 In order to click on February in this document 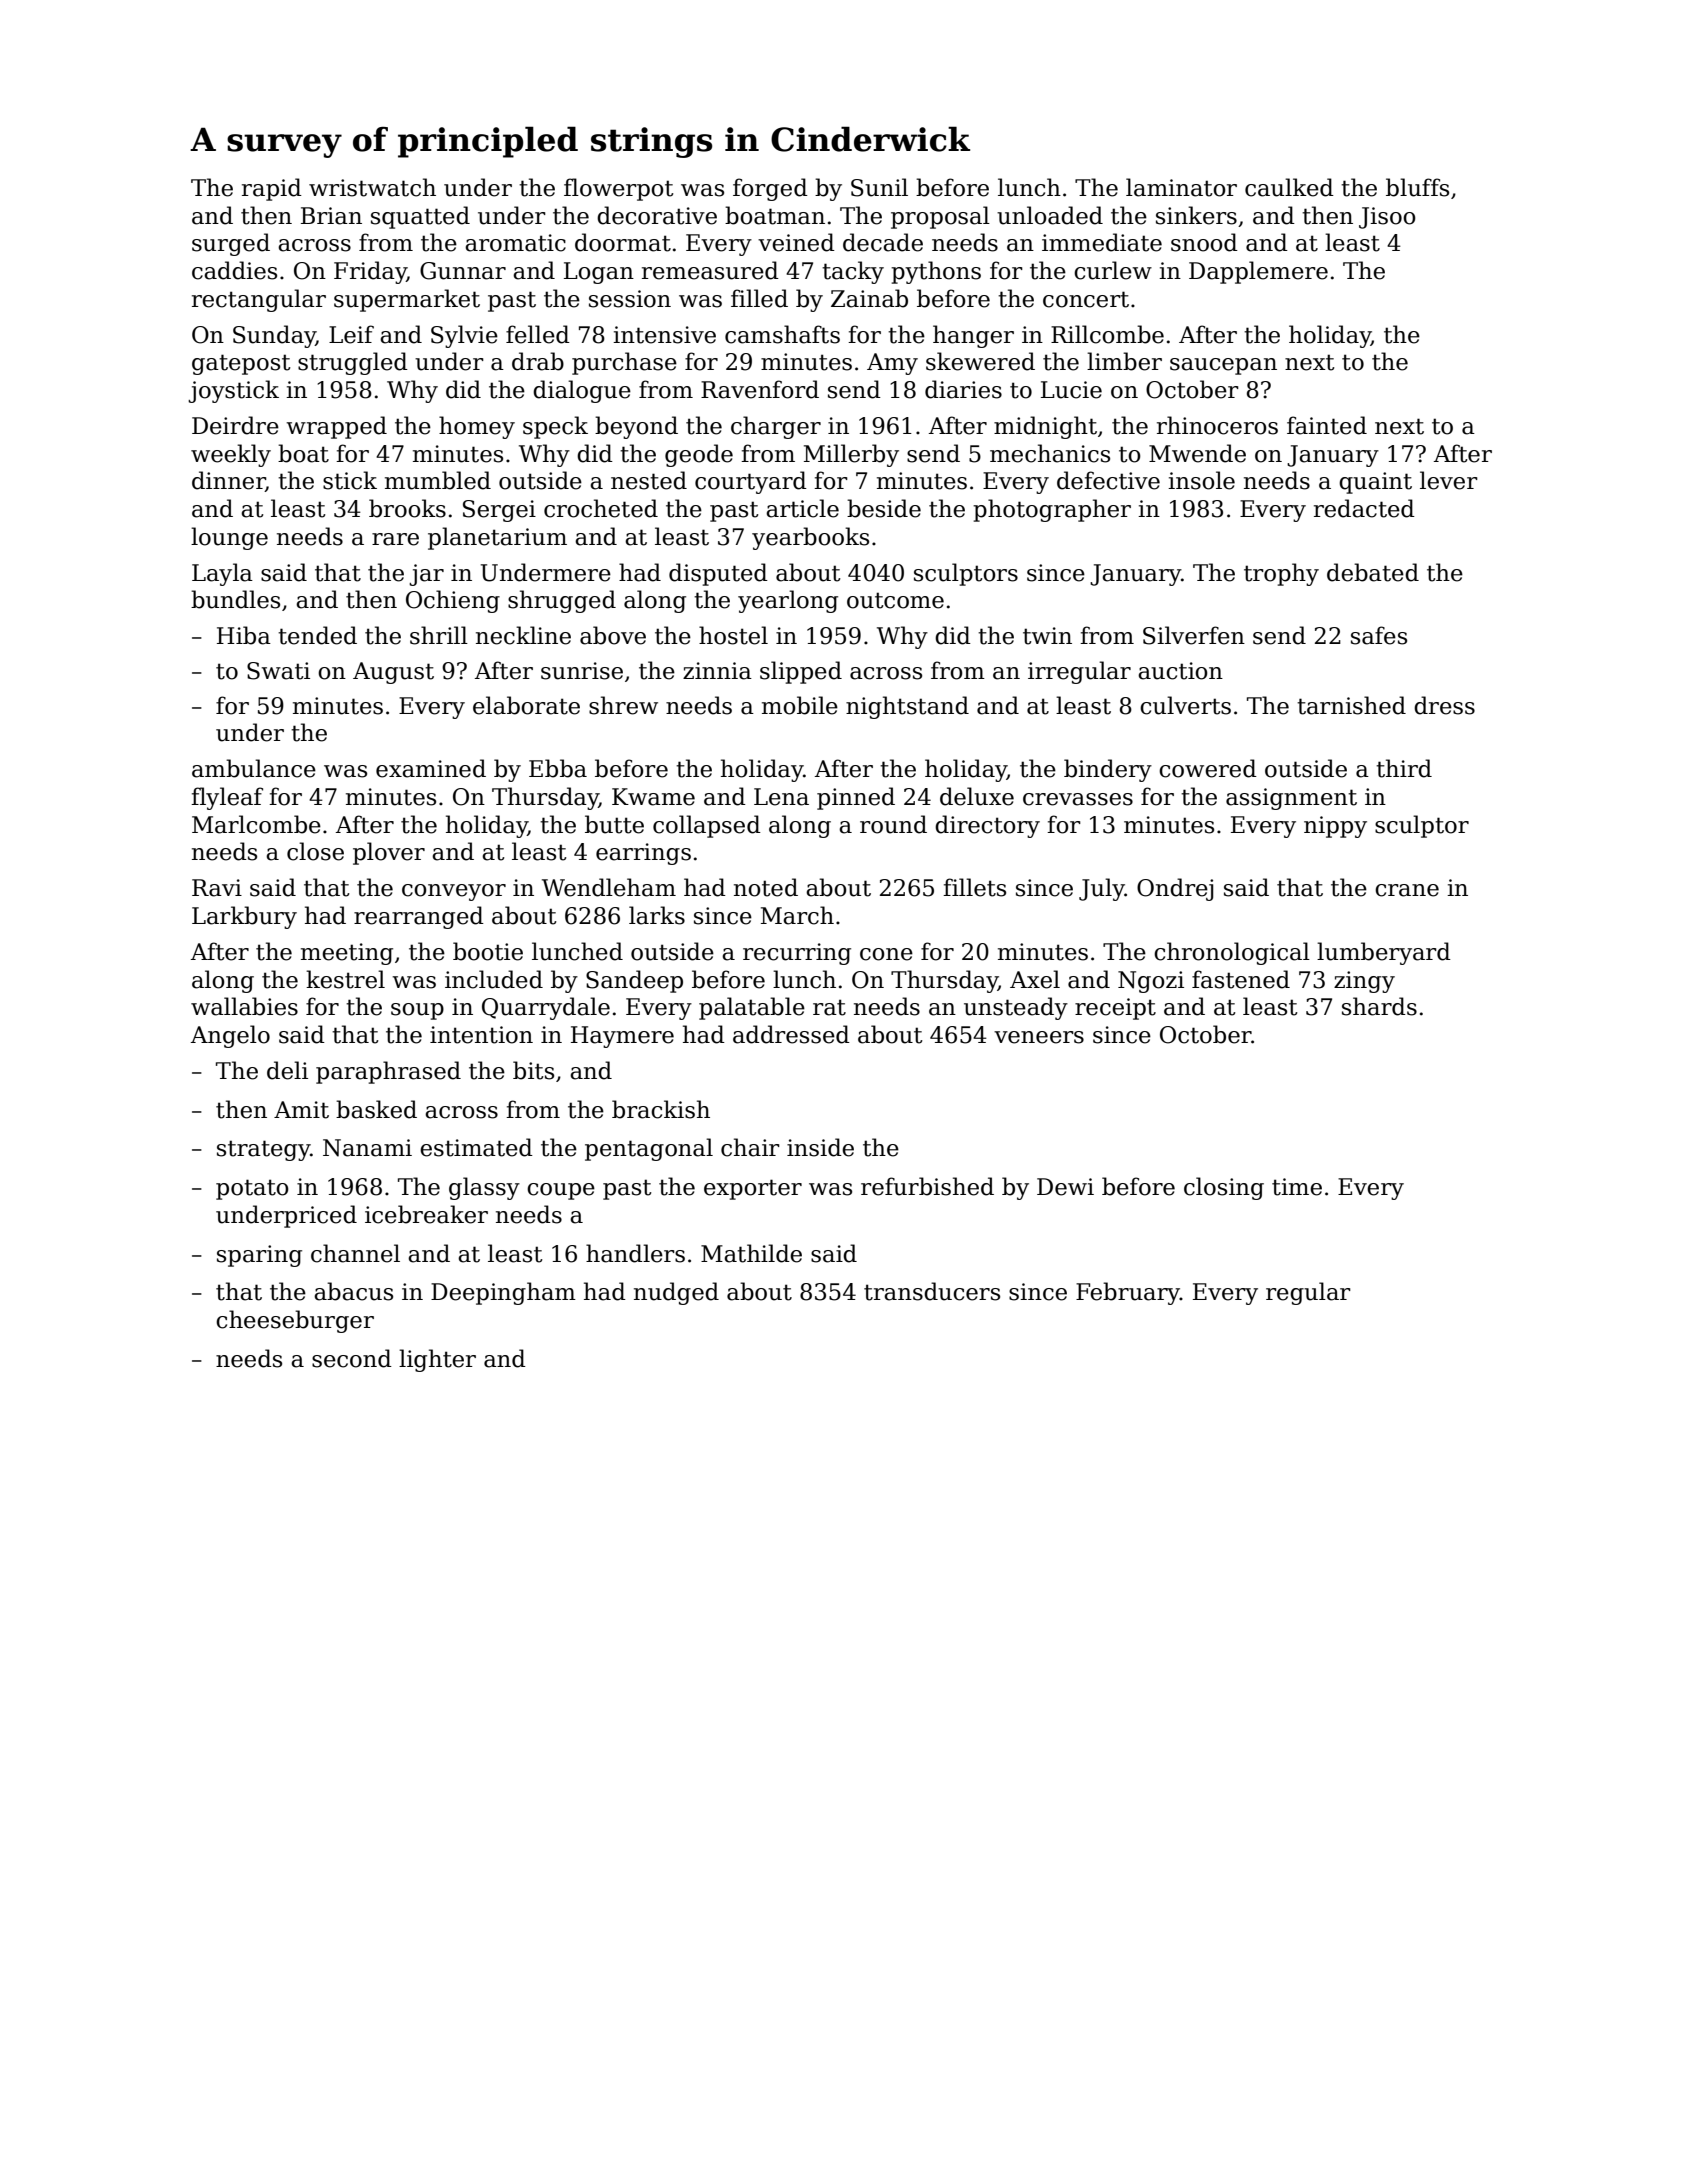, I will do `click(1128, 1293)`.
